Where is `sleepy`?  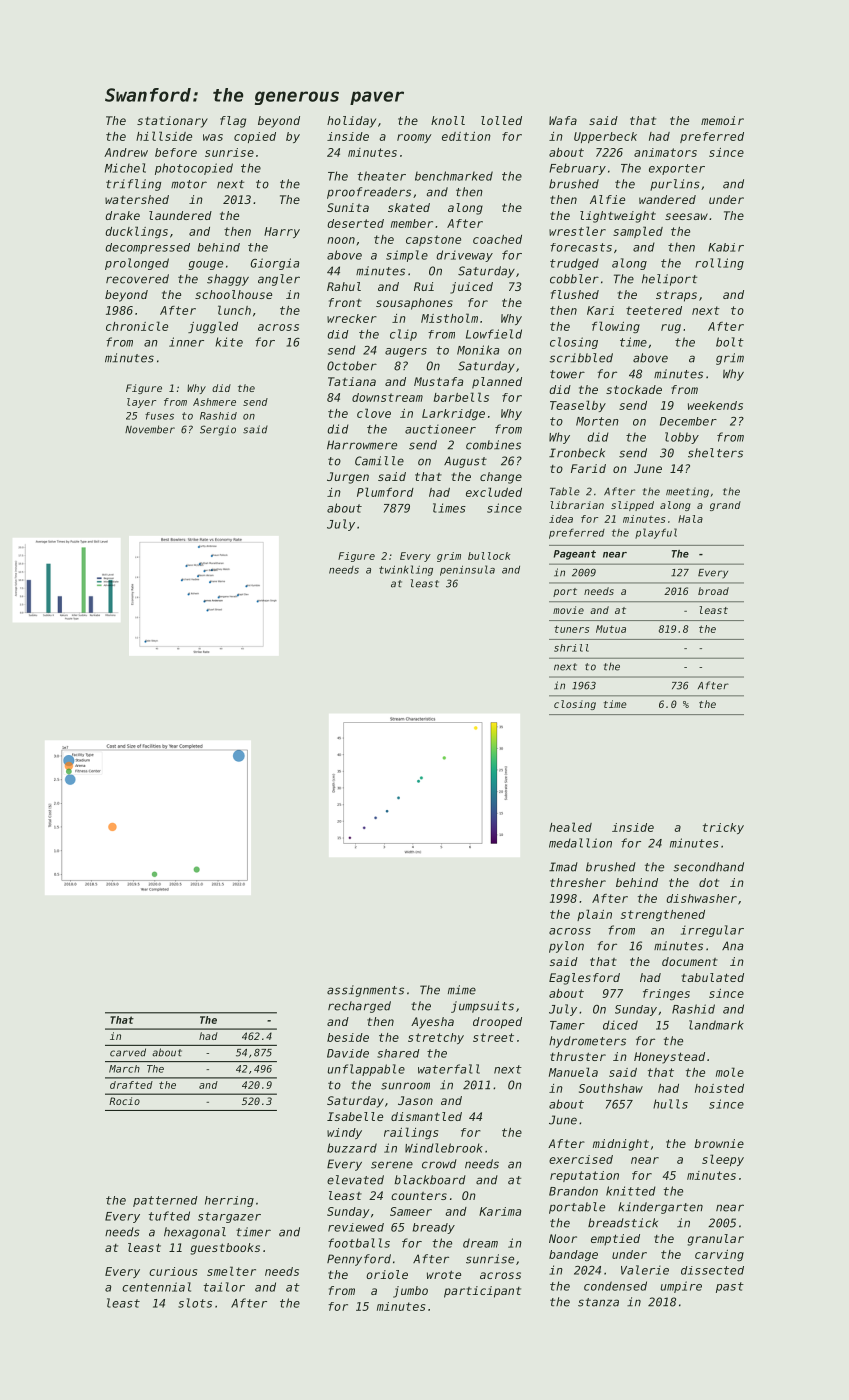 sleepy is located at coordinates (723, 1160).
